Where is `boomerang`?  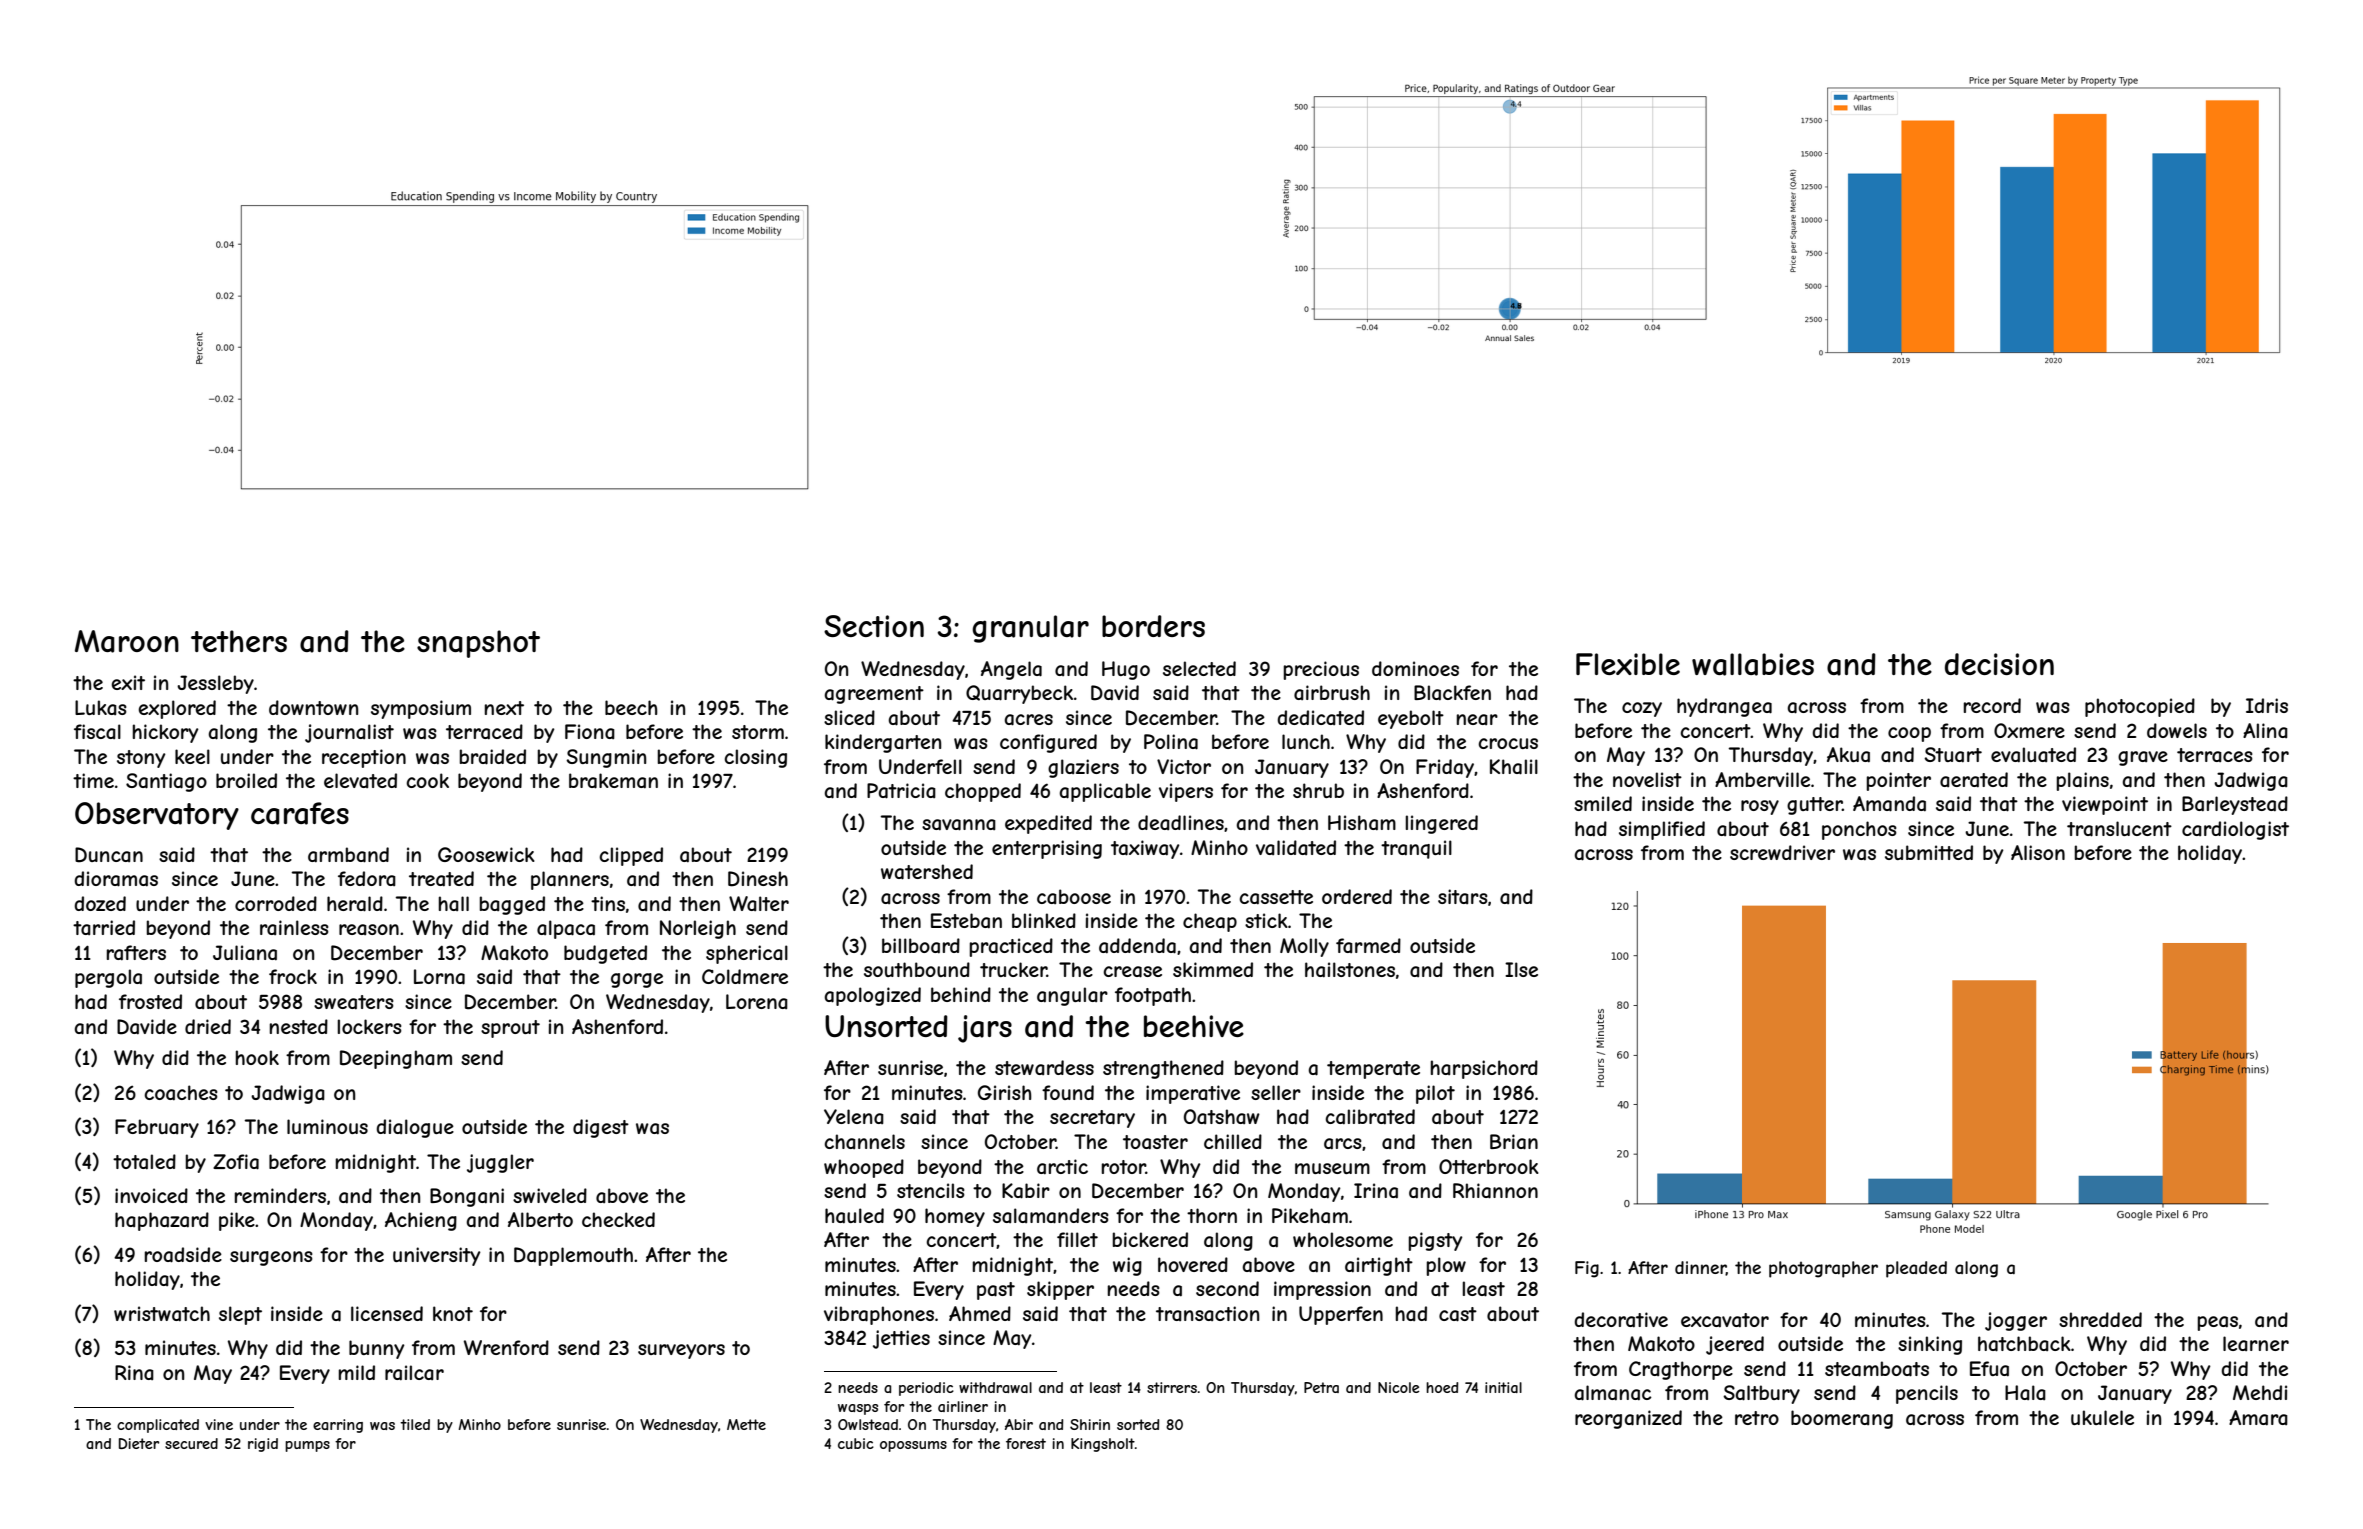 boomerang is located at coordinates (1842, 1419).
